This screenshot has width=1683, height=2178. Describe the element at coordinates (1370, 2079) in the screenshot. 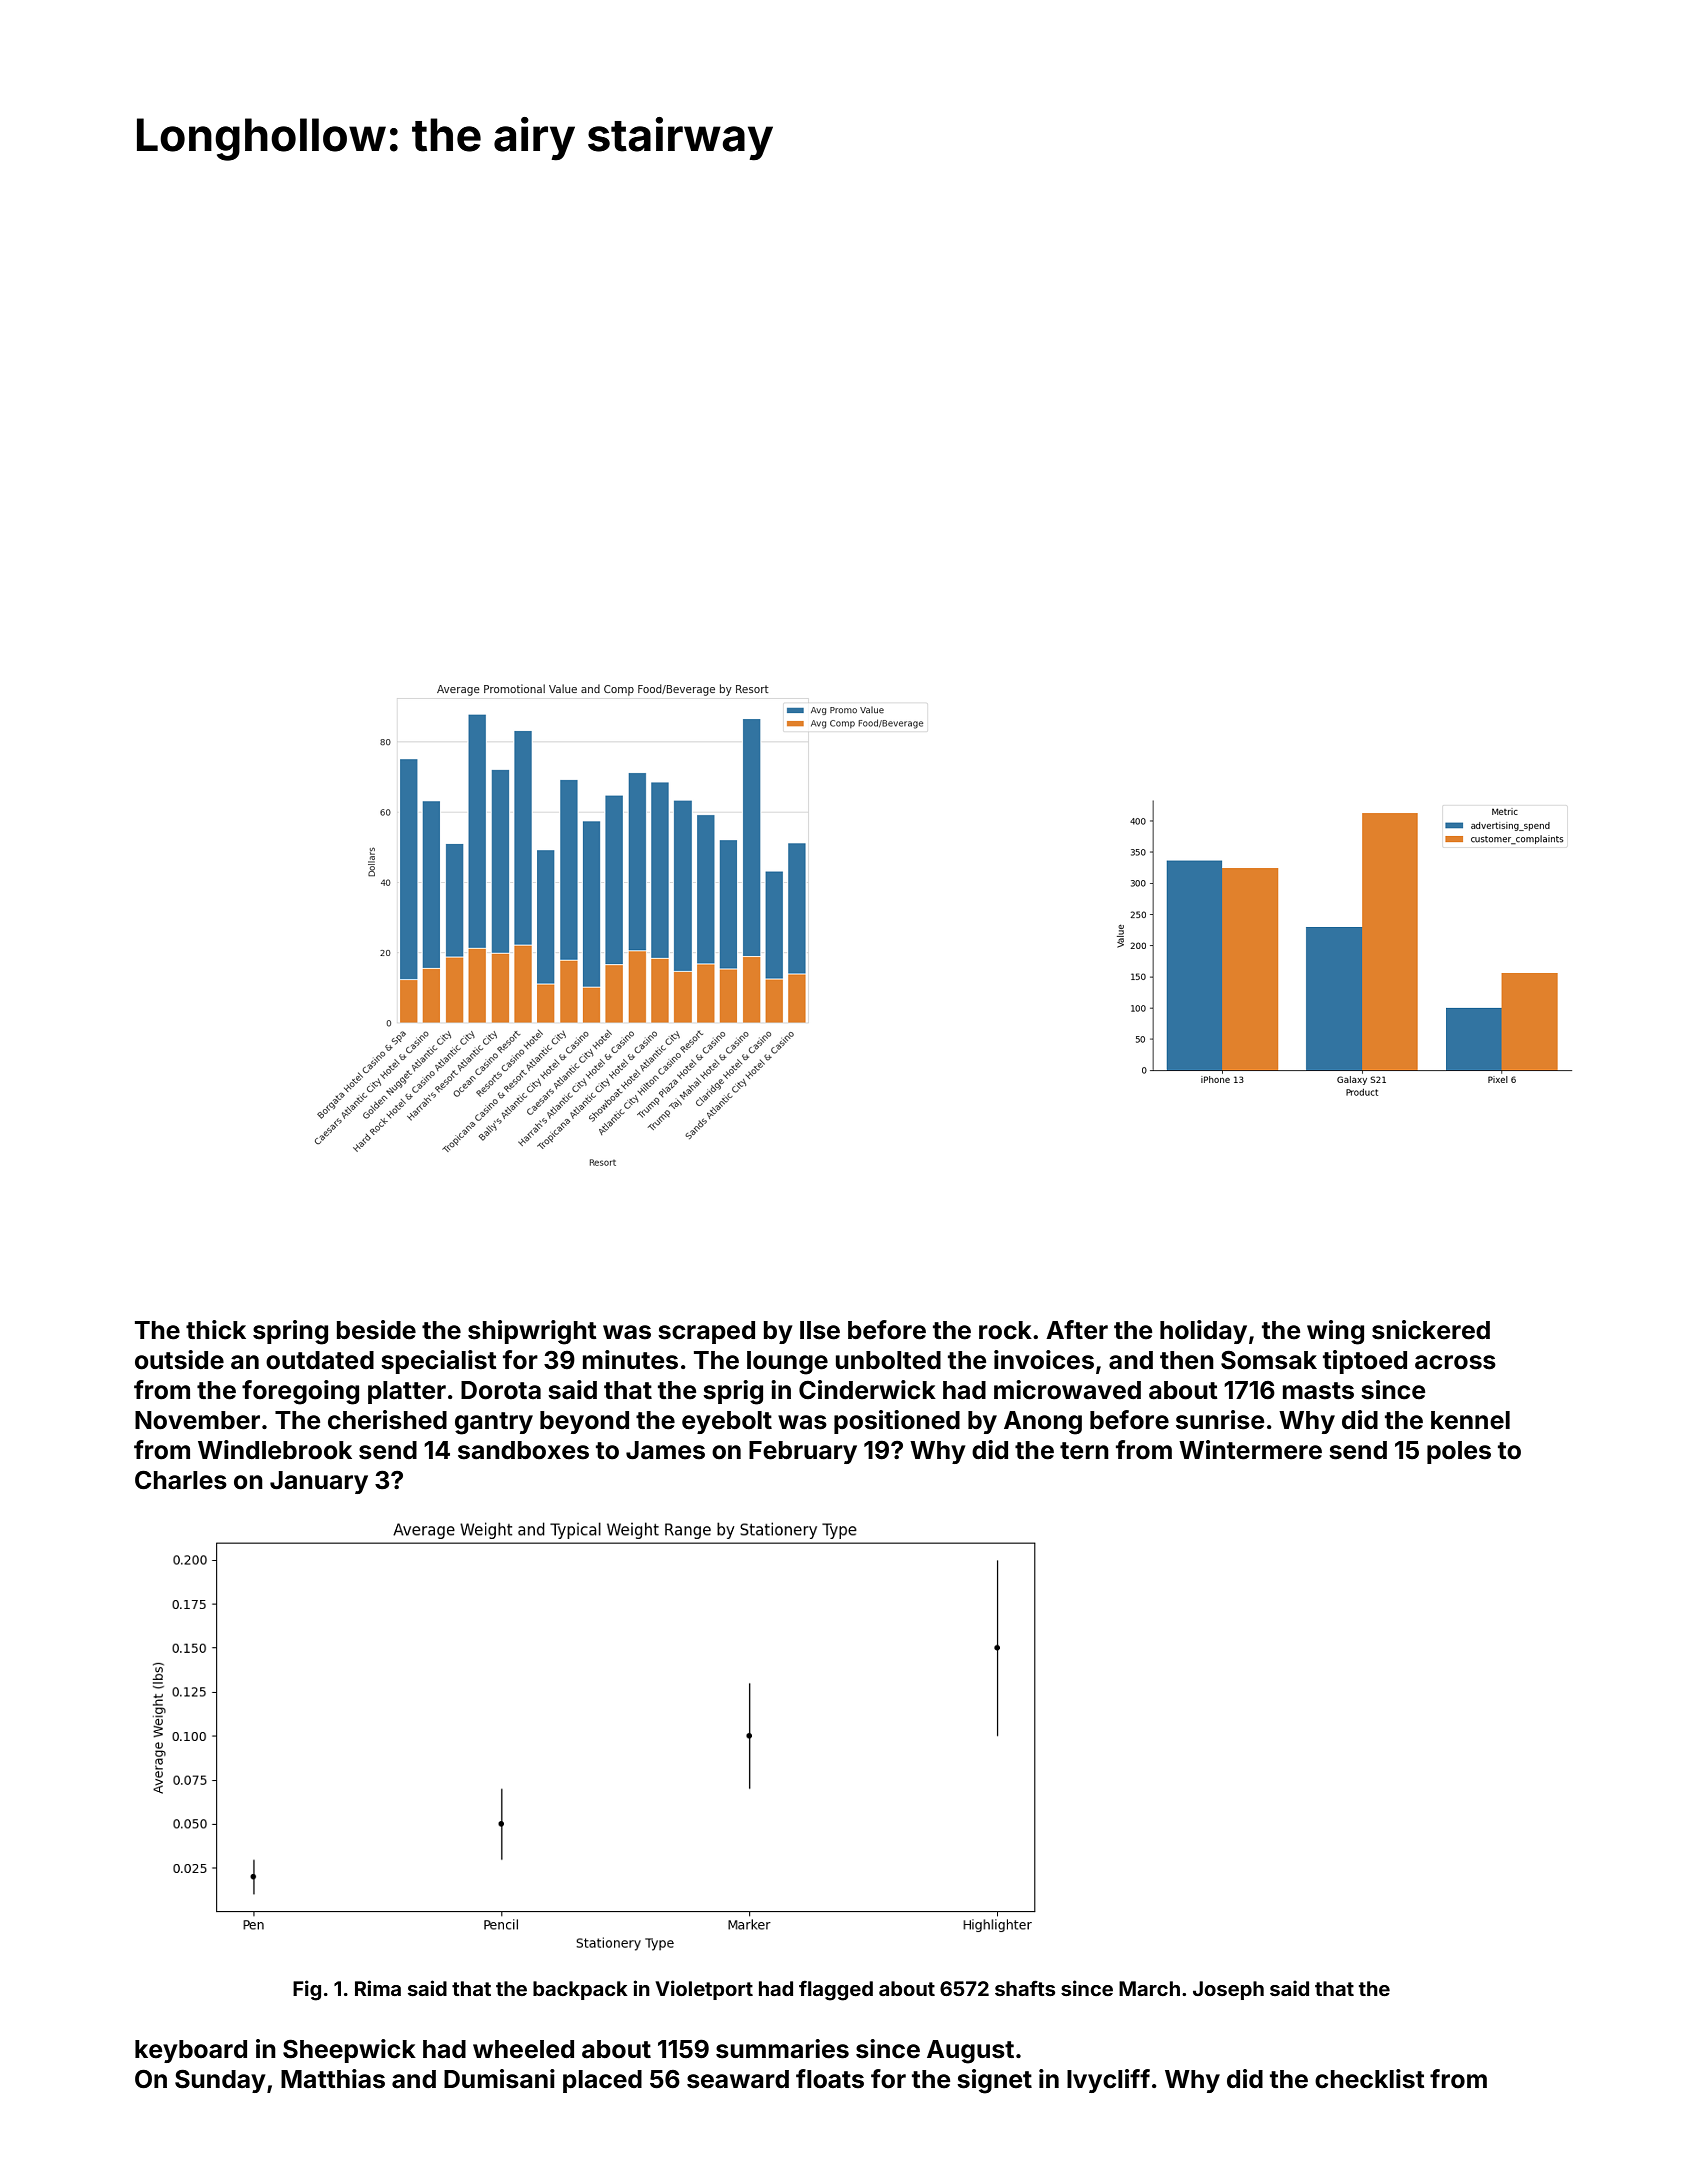

I see `checklist` at that location.
